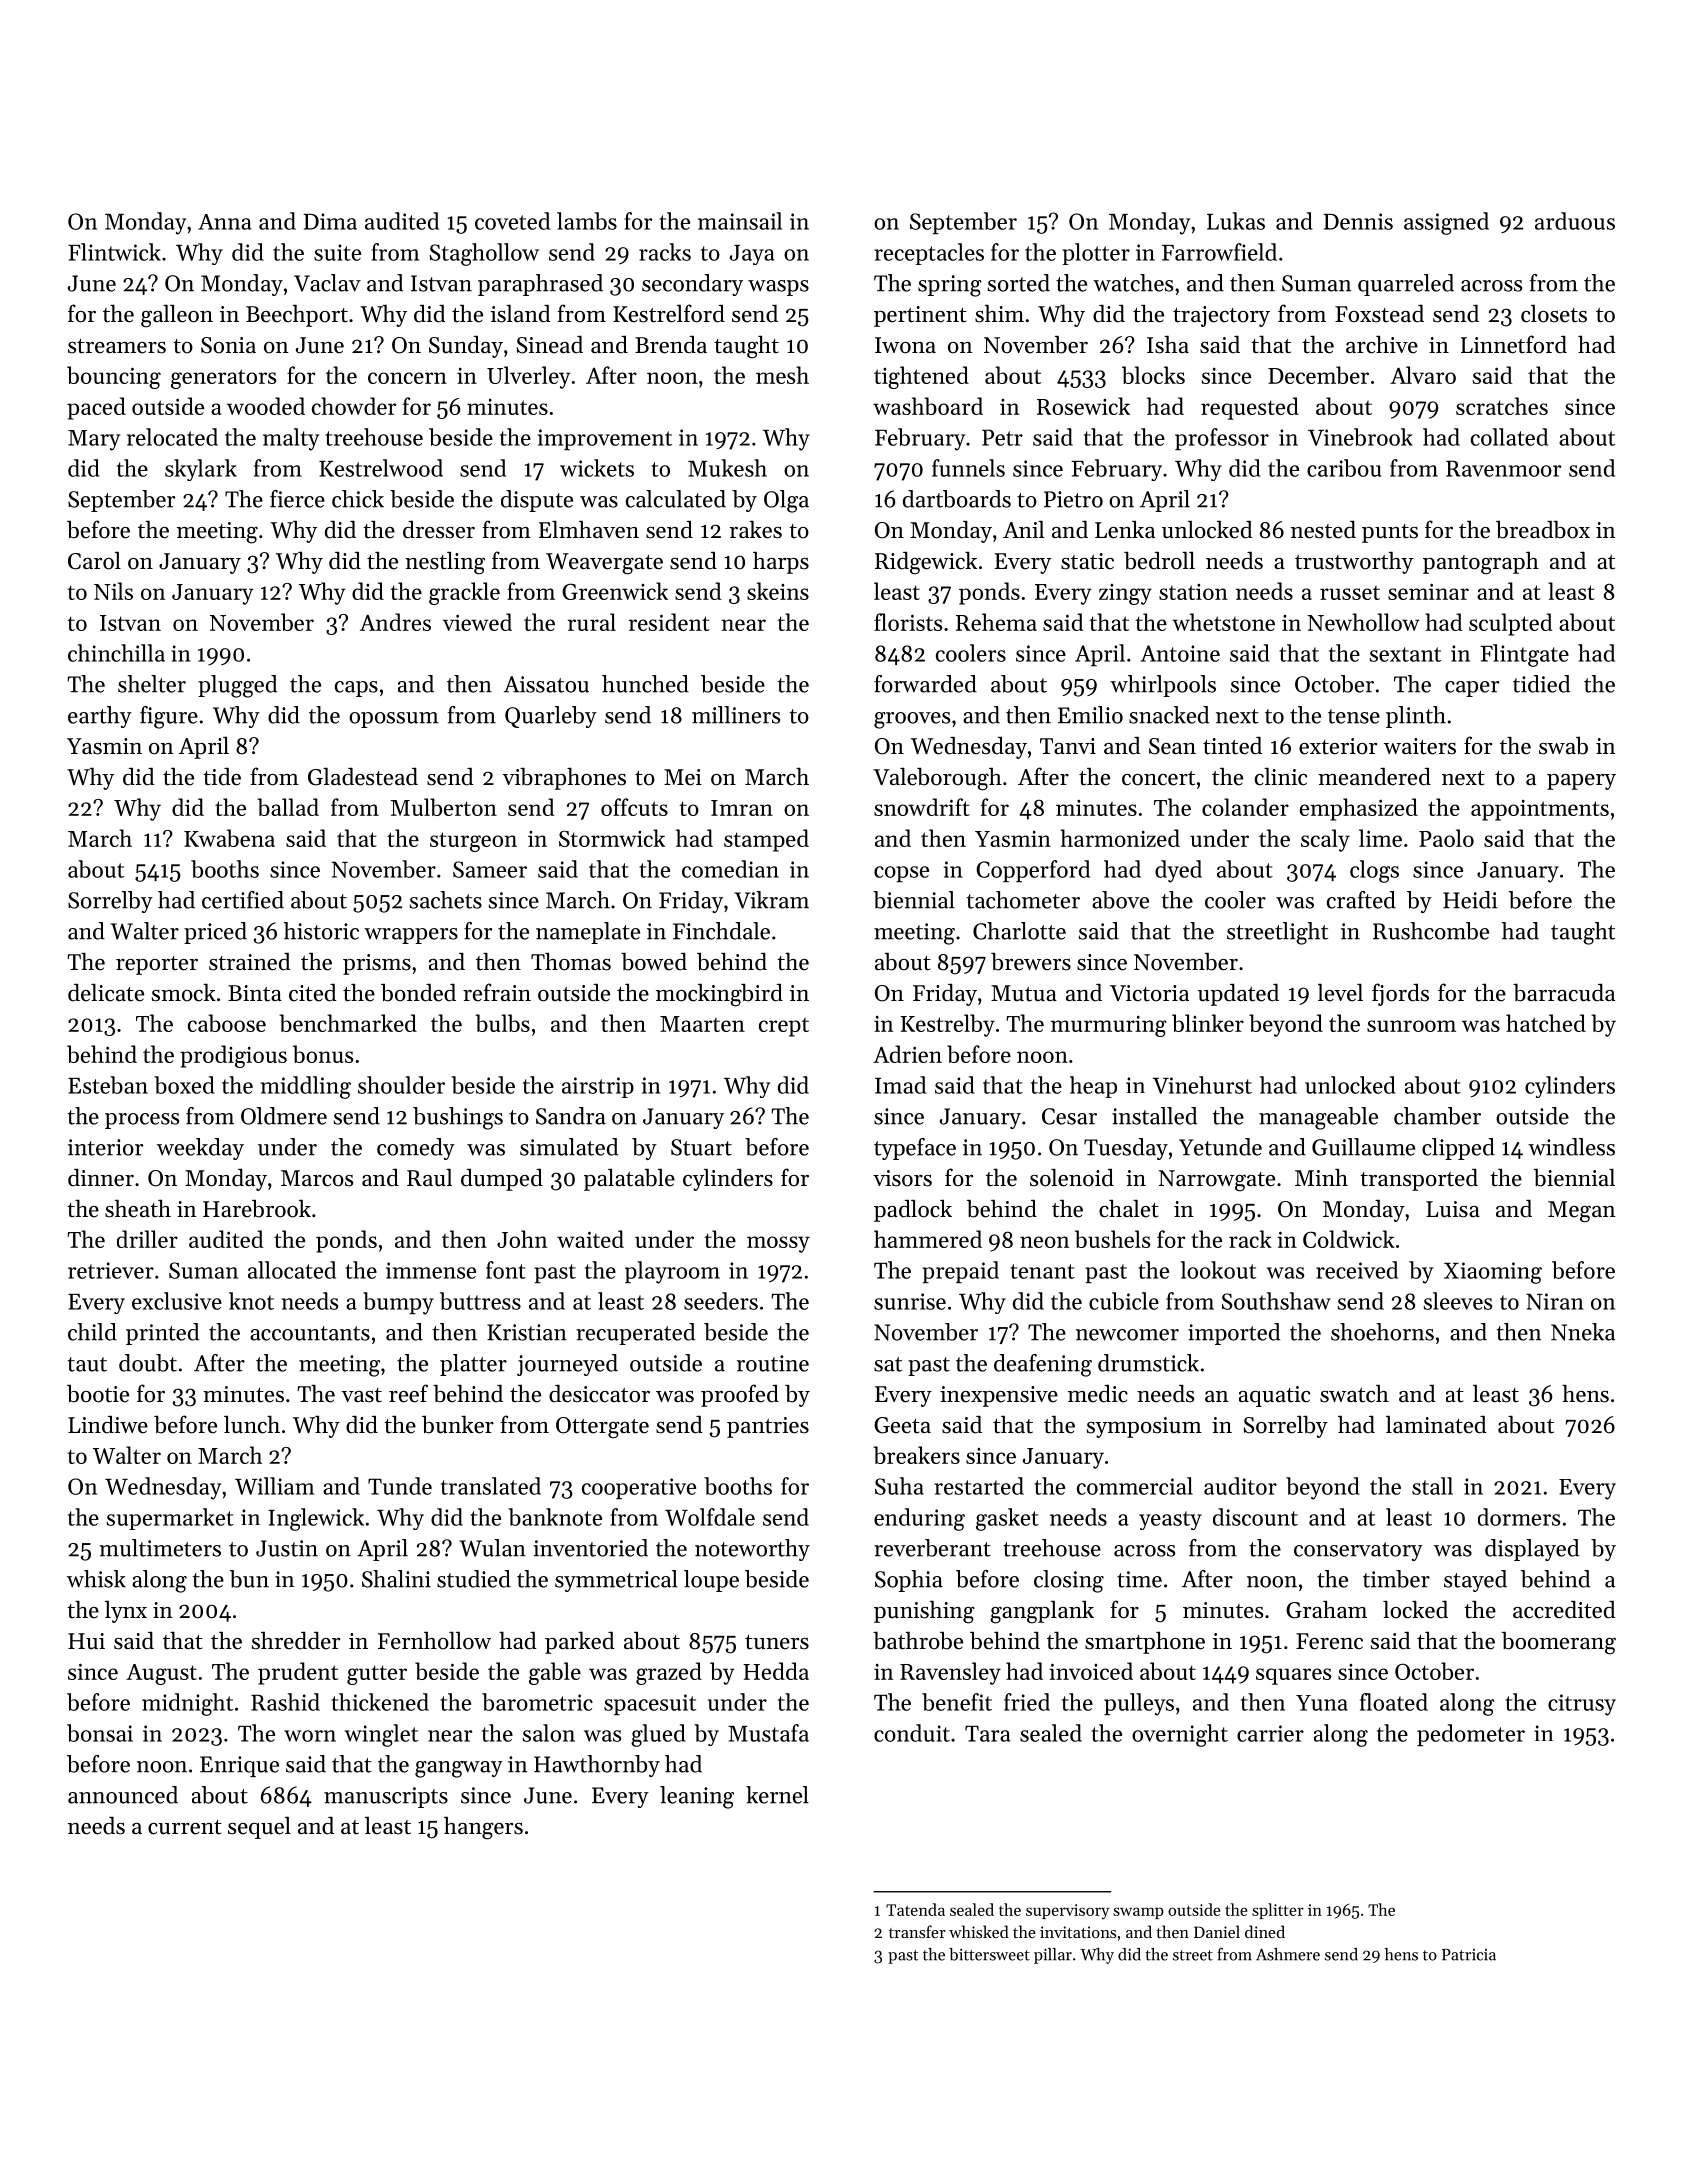  What do you see at coordinates (113, 591) in the screenshot?
I see `Nils` at bounding box center [113, 591].
